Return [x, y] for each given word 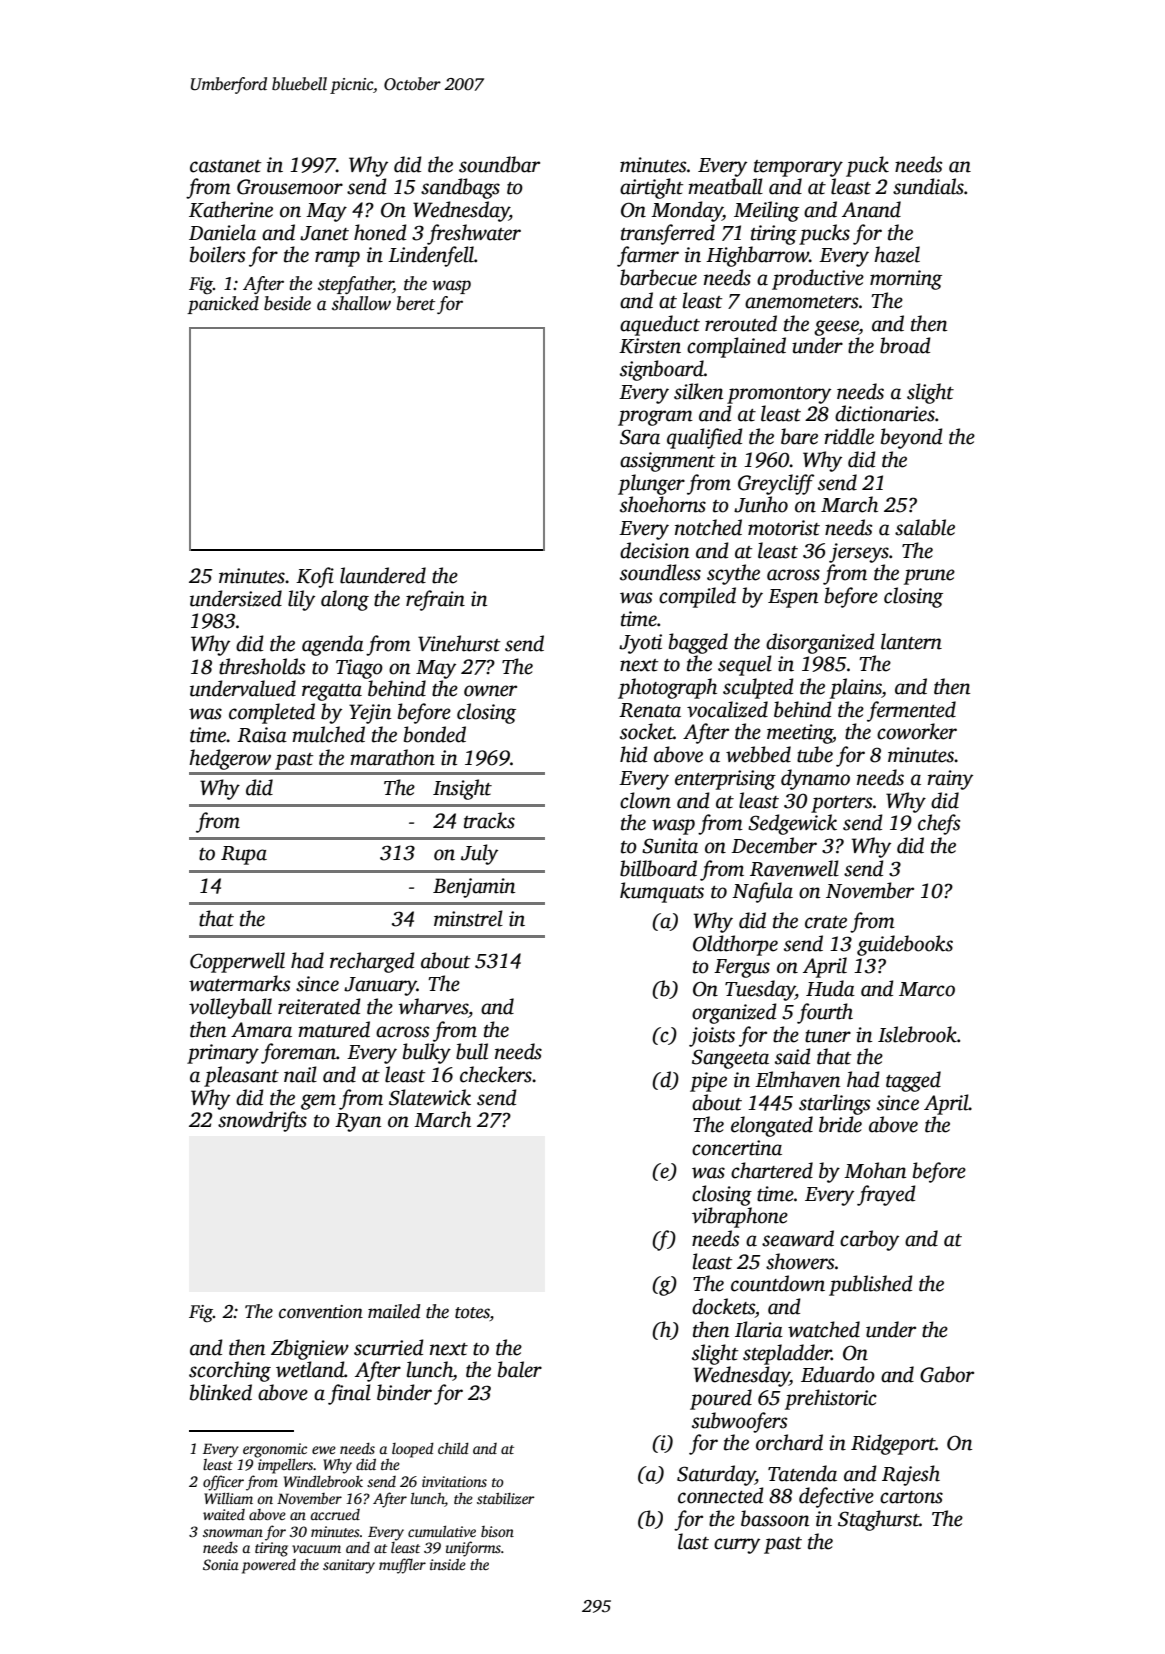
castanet [226, 166]
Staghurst [879, 1520]
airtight [652, 188]
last [693, 1541]
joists [712, 1037]
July [479, 854]
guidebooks [905, 945]
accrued [335, 1514]
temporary [798, 168]
